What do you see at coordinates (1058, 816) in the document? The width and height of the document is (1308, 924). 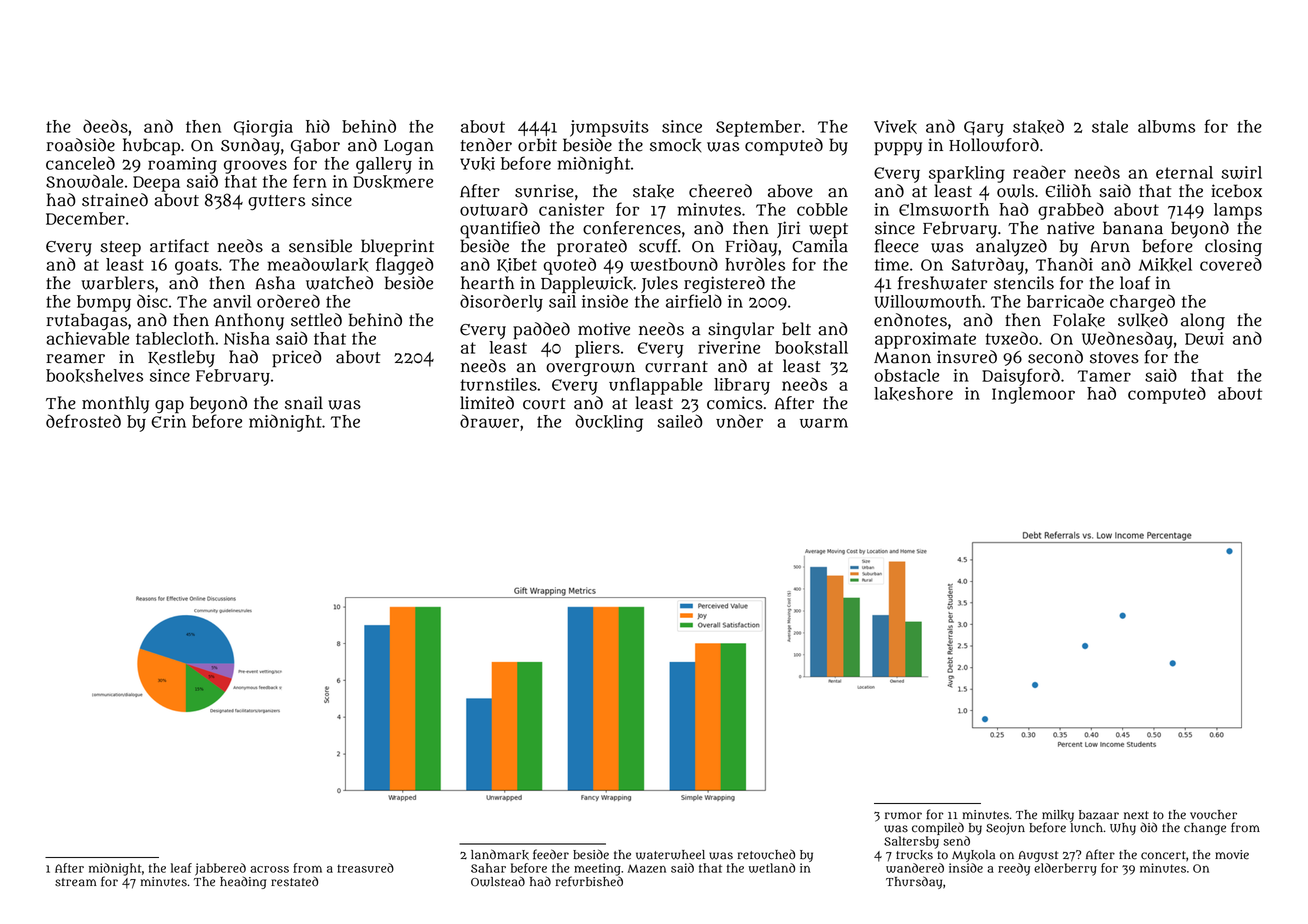 I see `milky` at bounding box center [1058, 816].
